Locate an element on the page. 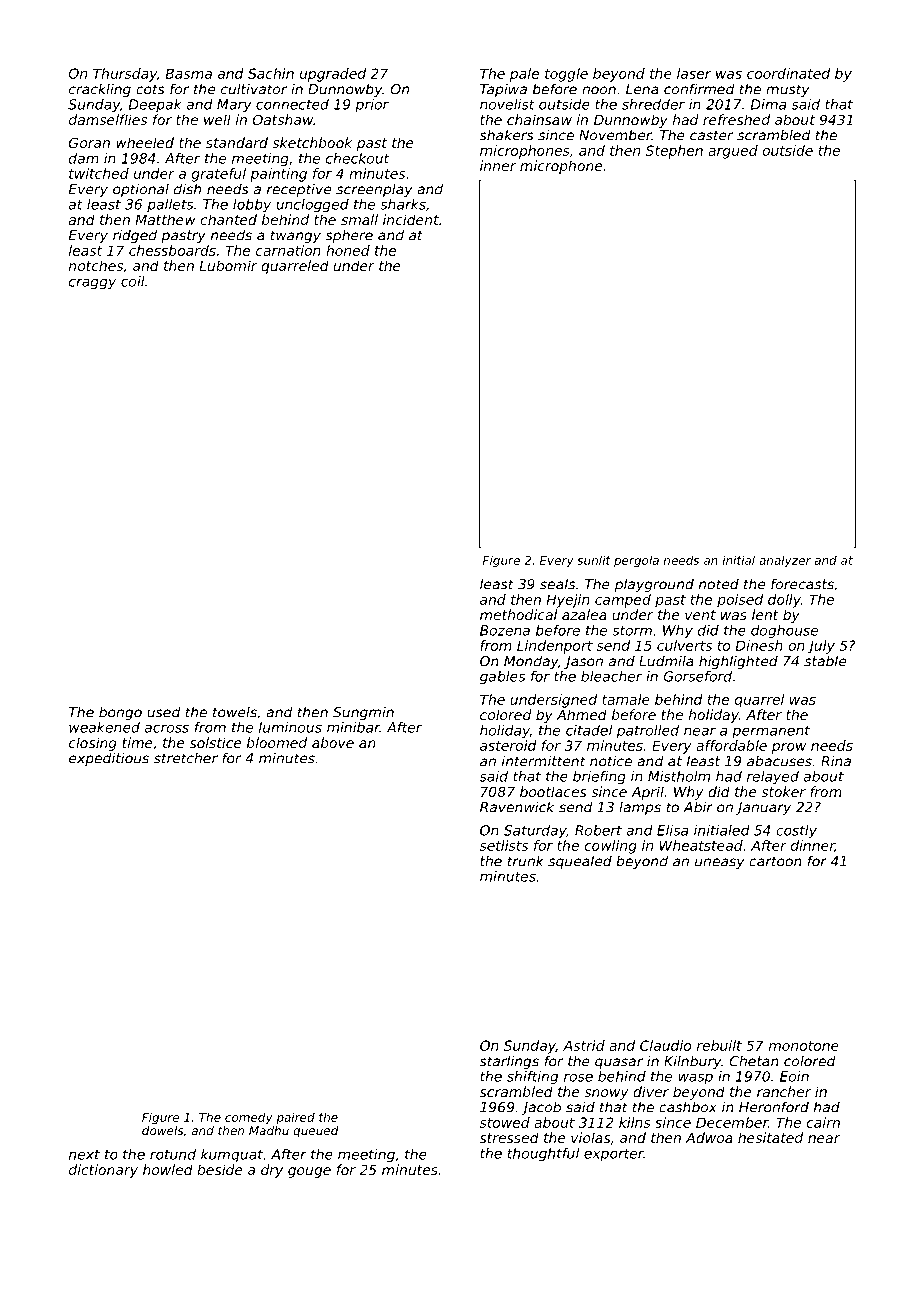 Image resolution: width=924 pixels, height=1308 pixels. dowels is located at coordinates (162, 1130).
